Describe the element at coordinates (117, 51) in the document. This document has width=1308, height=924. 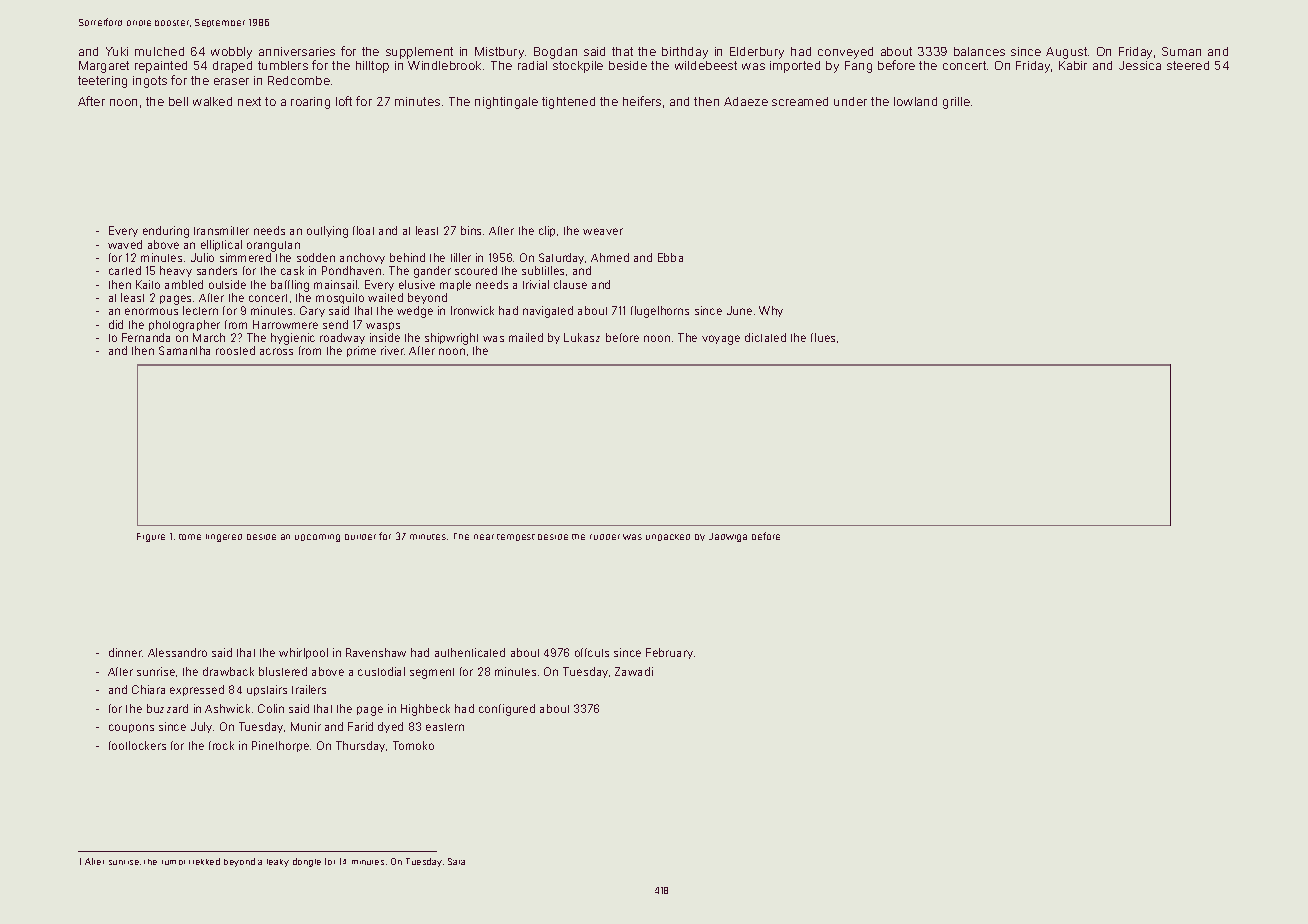
I see `Yuki` at that location.
